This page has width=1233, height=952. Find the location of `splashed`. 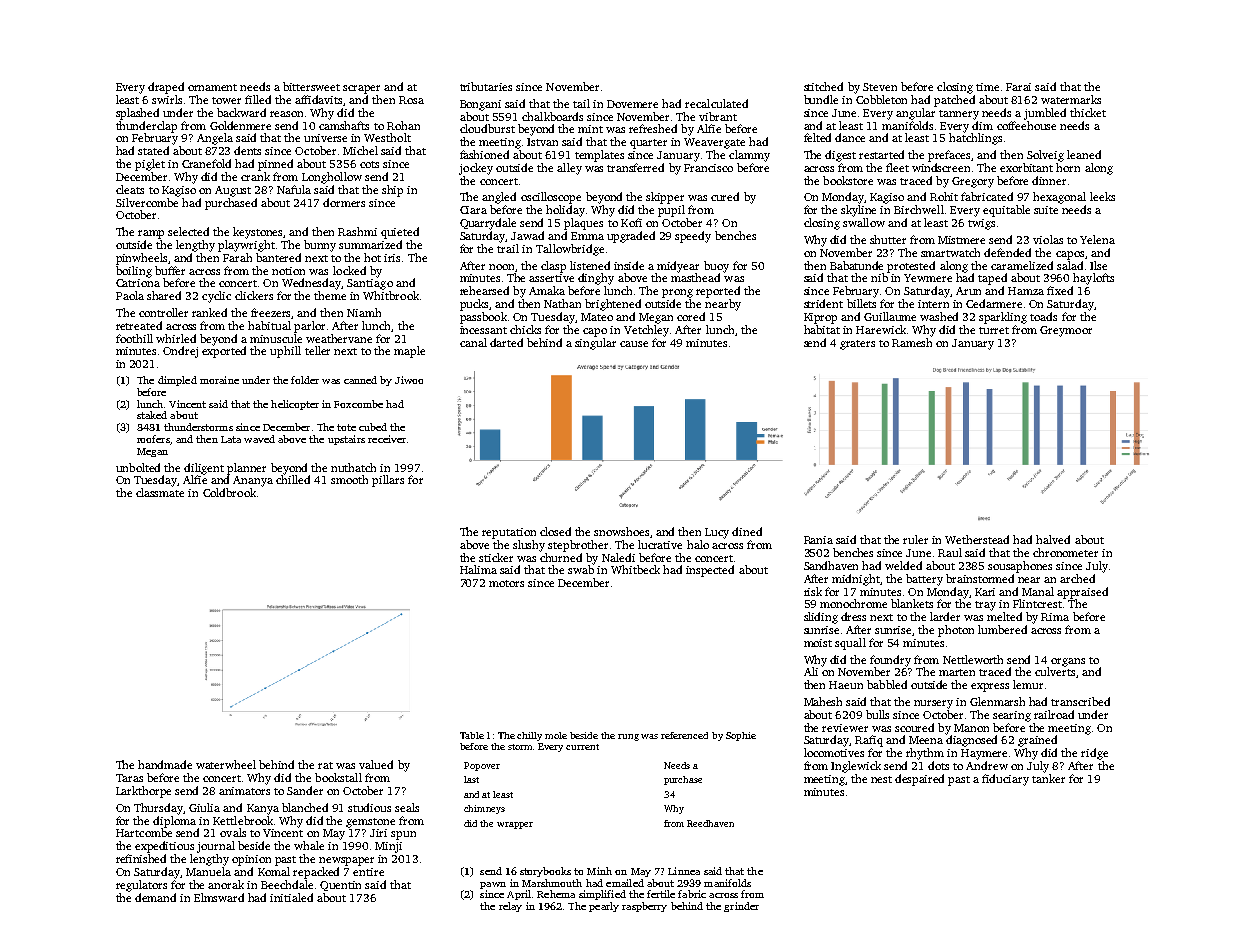

splashed is located at coordinates (137, 114).
